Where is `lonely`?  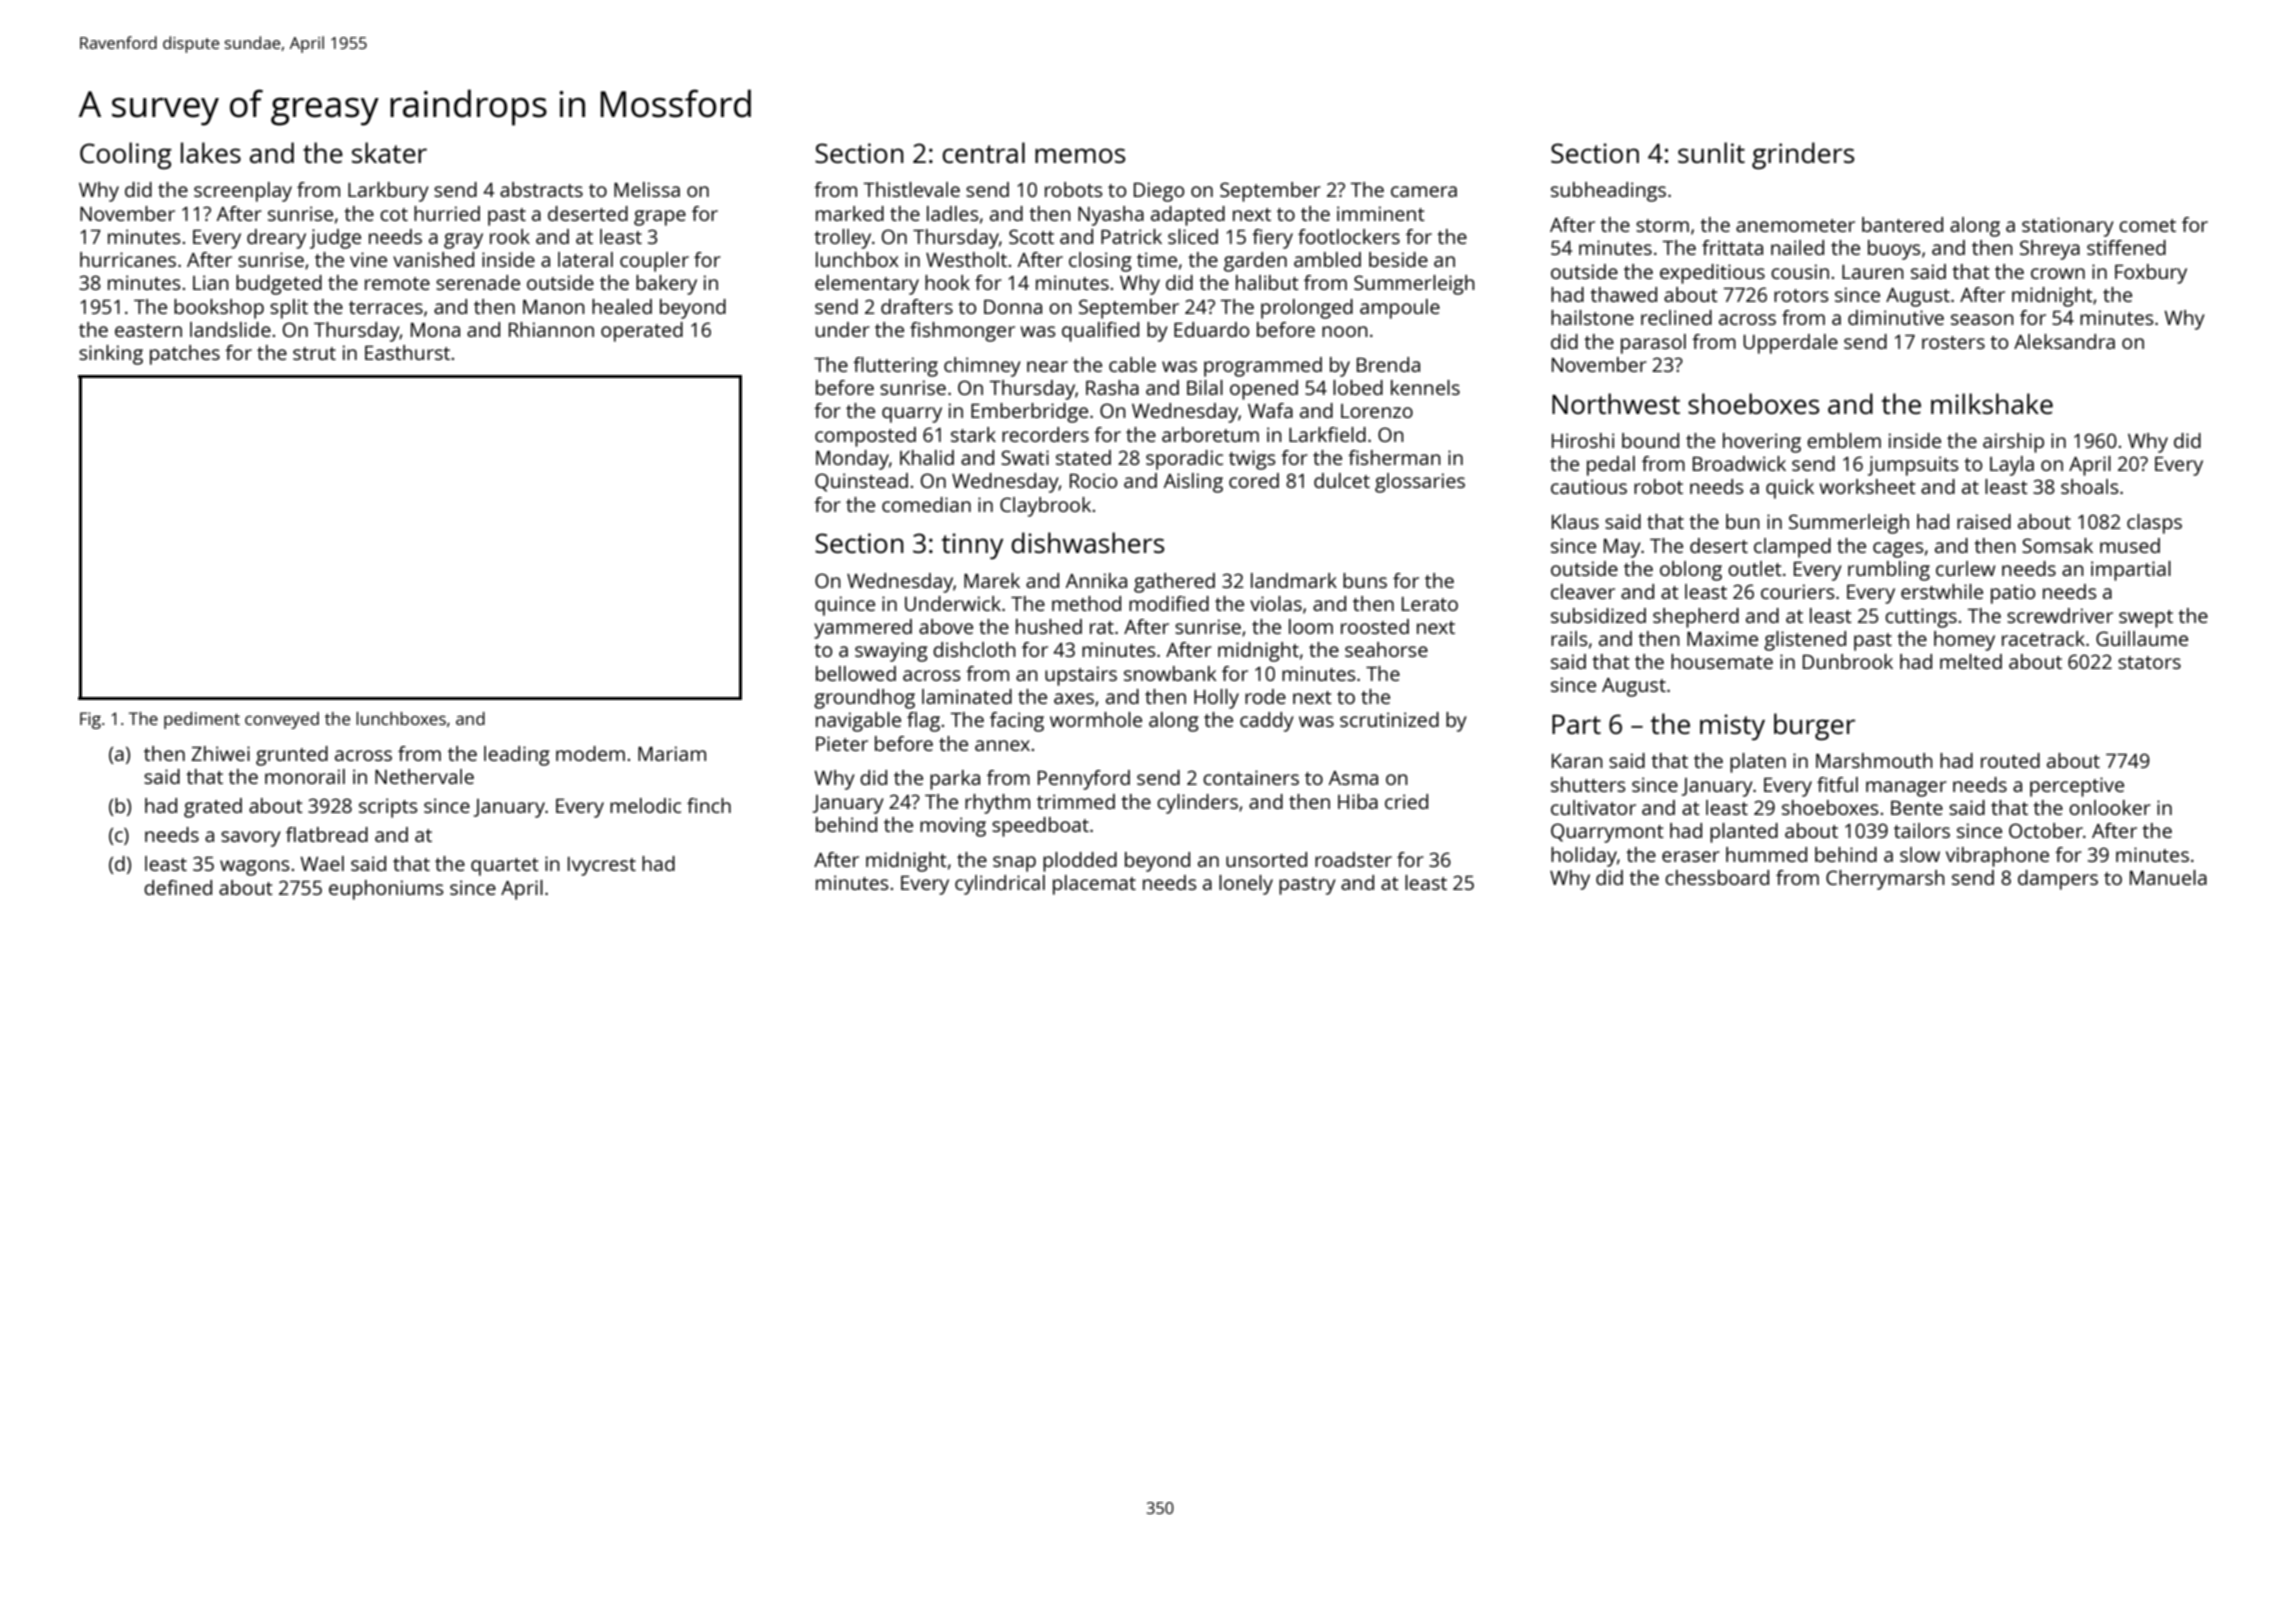 lonely is located at coordinates (1246, 885).
